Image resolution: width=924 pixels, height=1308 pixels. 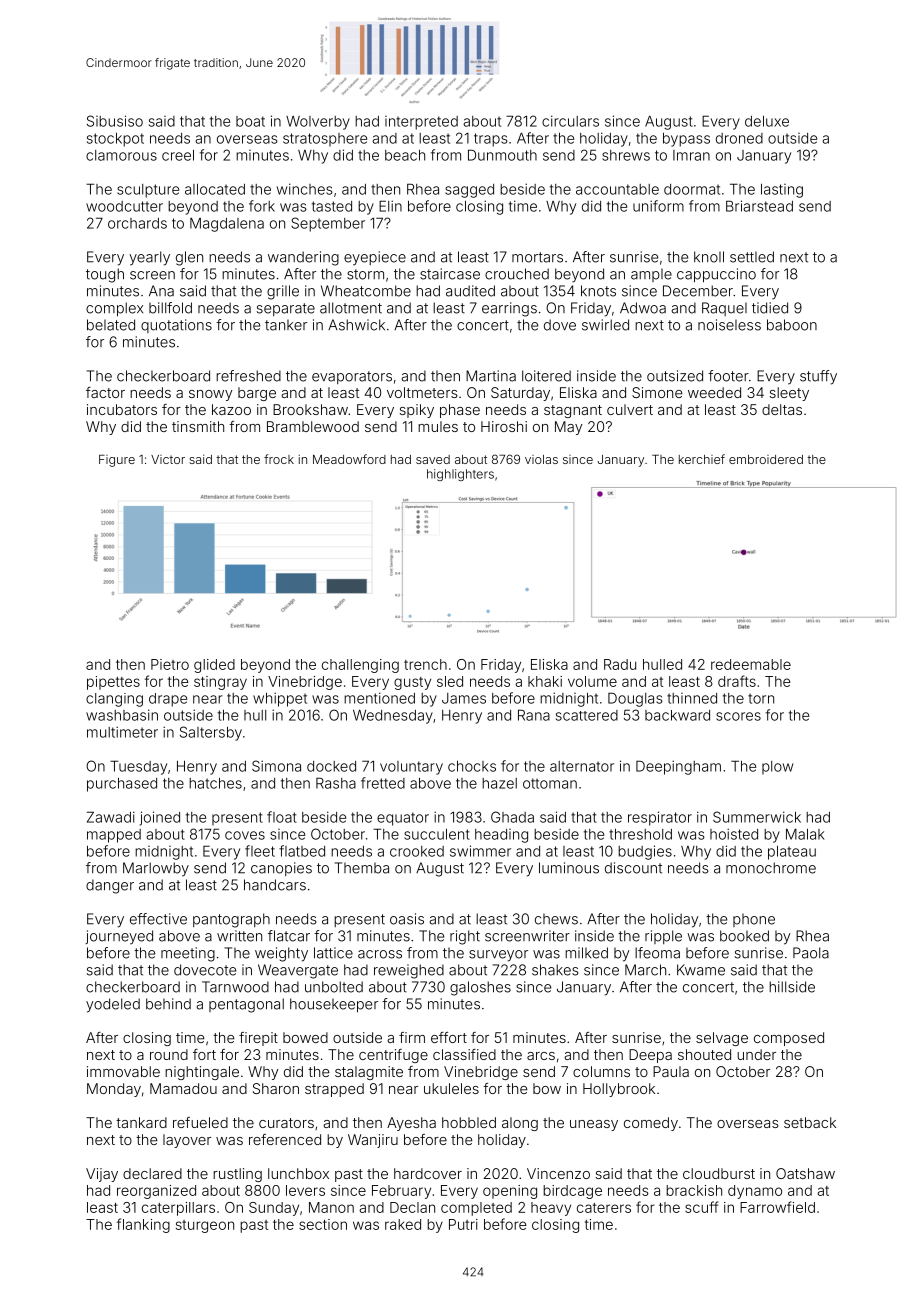 I want to click on declared, so click(x=152, y=1173).
